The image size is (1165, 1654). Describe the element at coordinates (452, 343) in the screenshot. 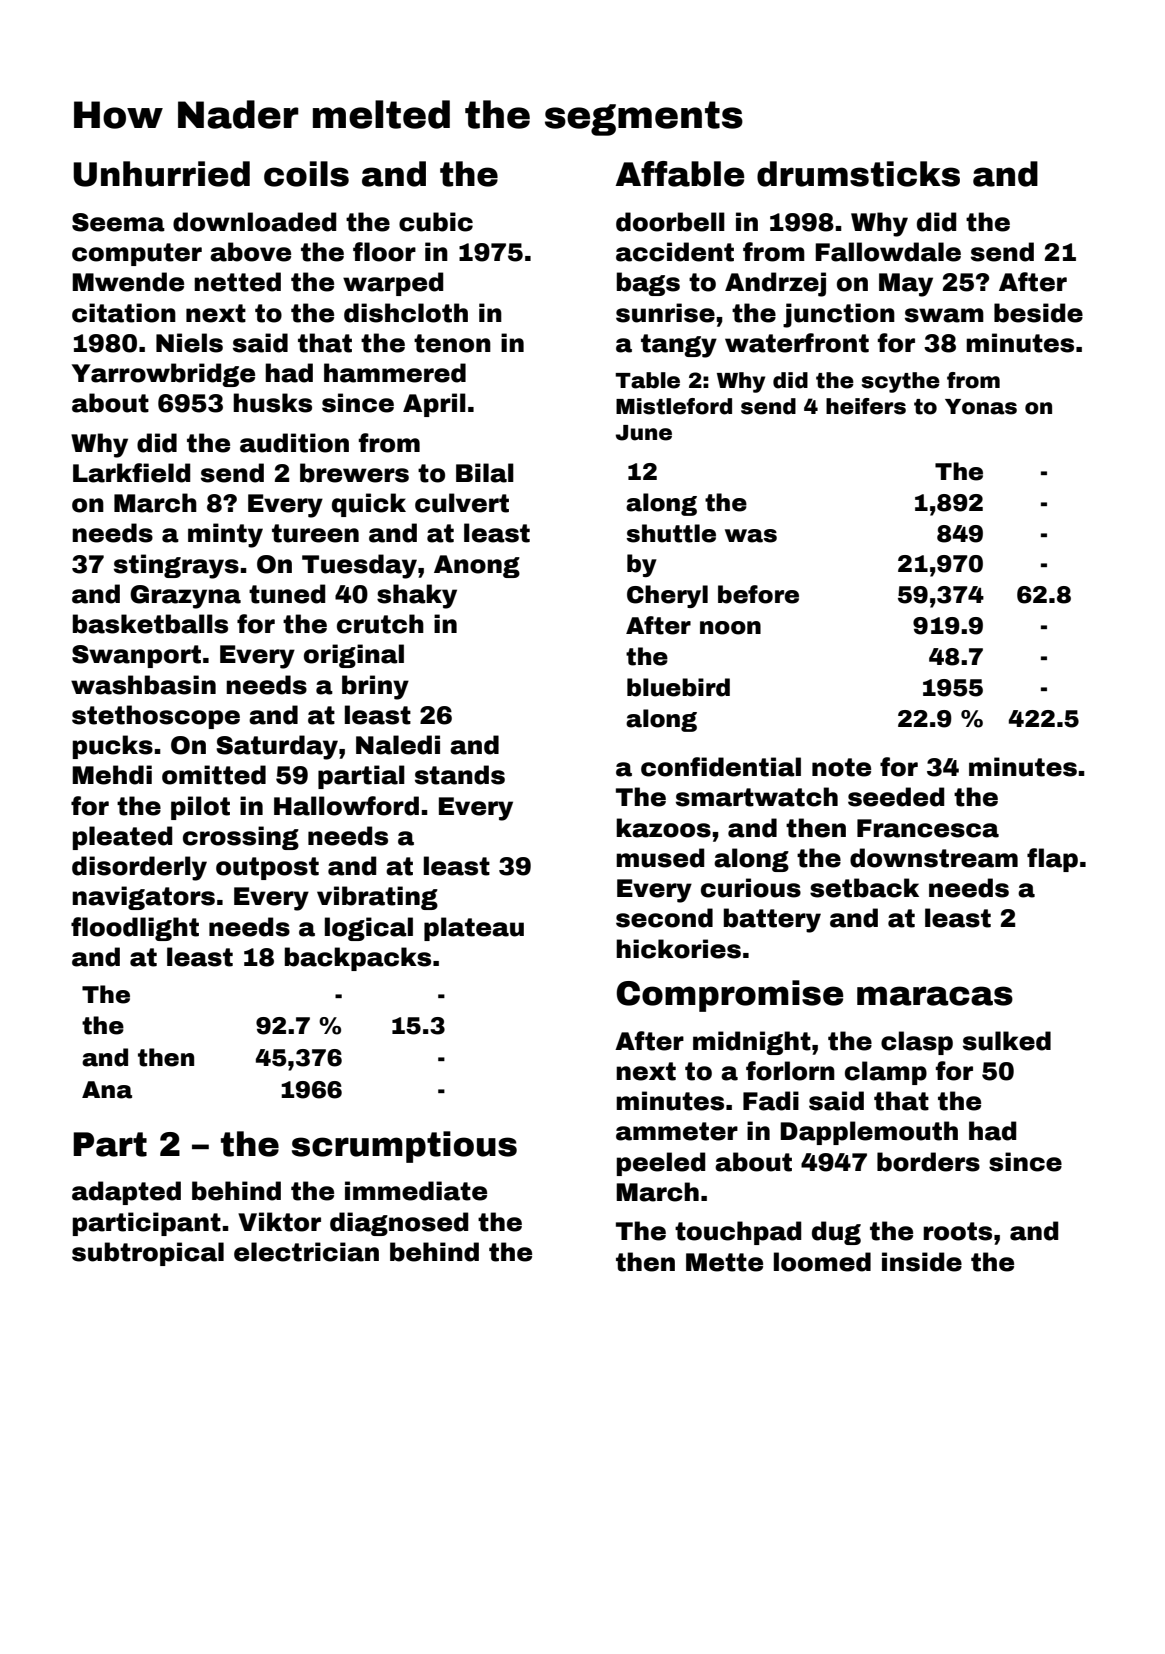

I see `tenon` at that location.
